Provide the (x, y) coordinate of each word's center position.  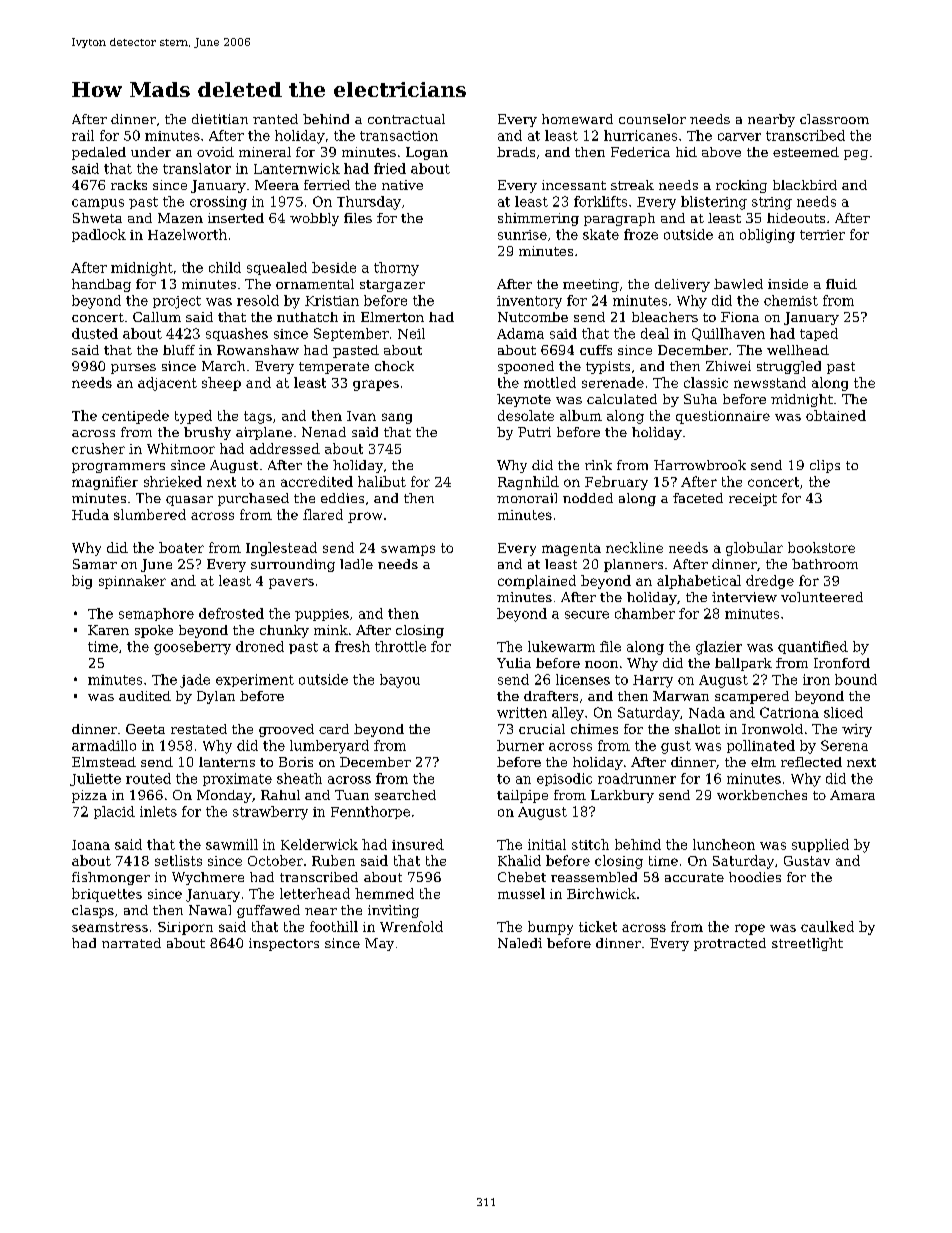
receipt (753, 499)
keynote (524, 400)
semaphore (156, 614)
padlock (99, 235)
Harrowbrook (700, 465)
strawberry (270, 813)
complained (537, 582)
